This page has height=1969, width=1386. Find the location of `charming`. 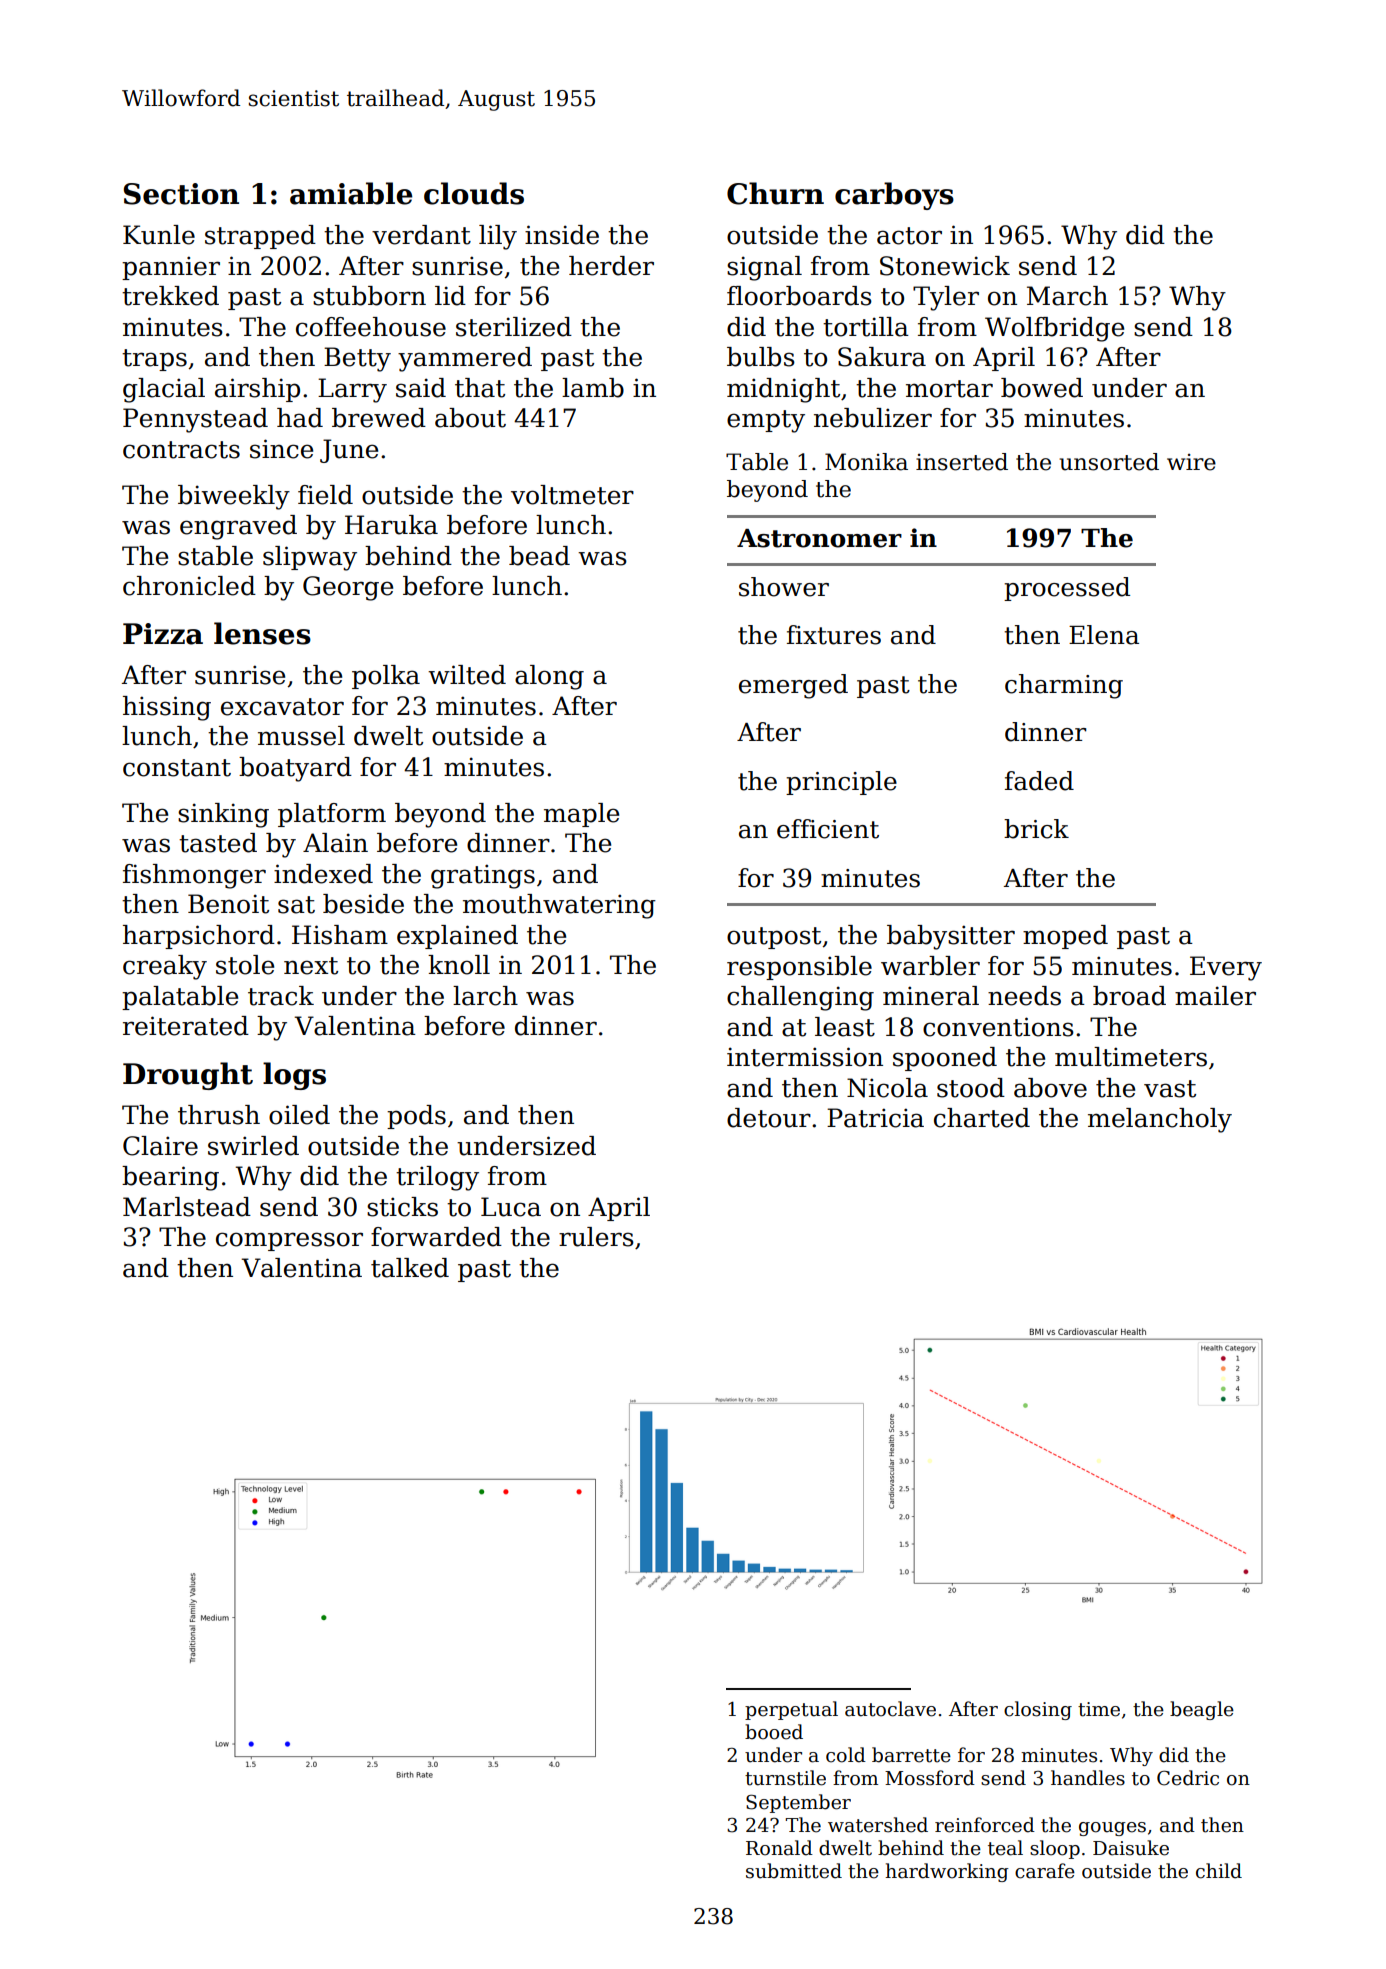

charming is located at coordinates (1064, 686).
